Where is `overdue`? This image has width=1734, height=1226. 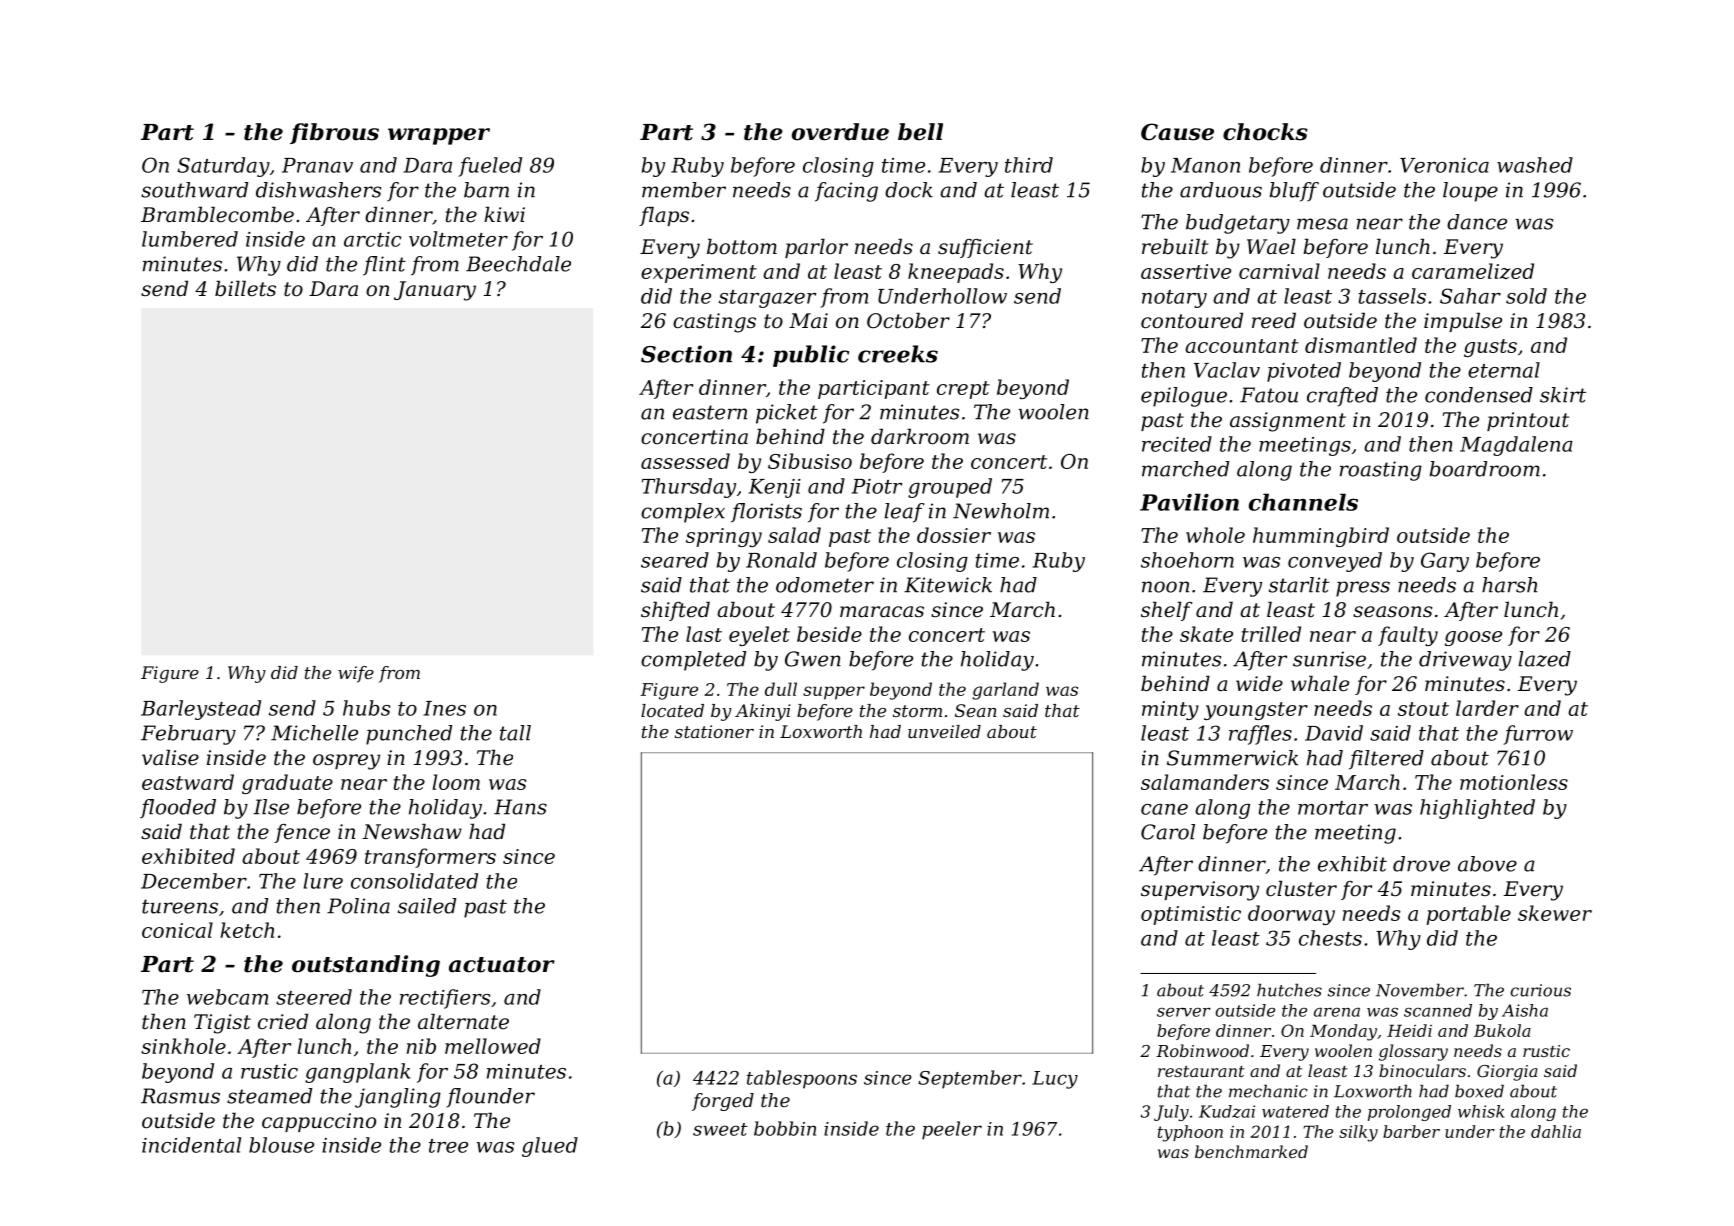 overdue is located at coordinates (840, 132).
